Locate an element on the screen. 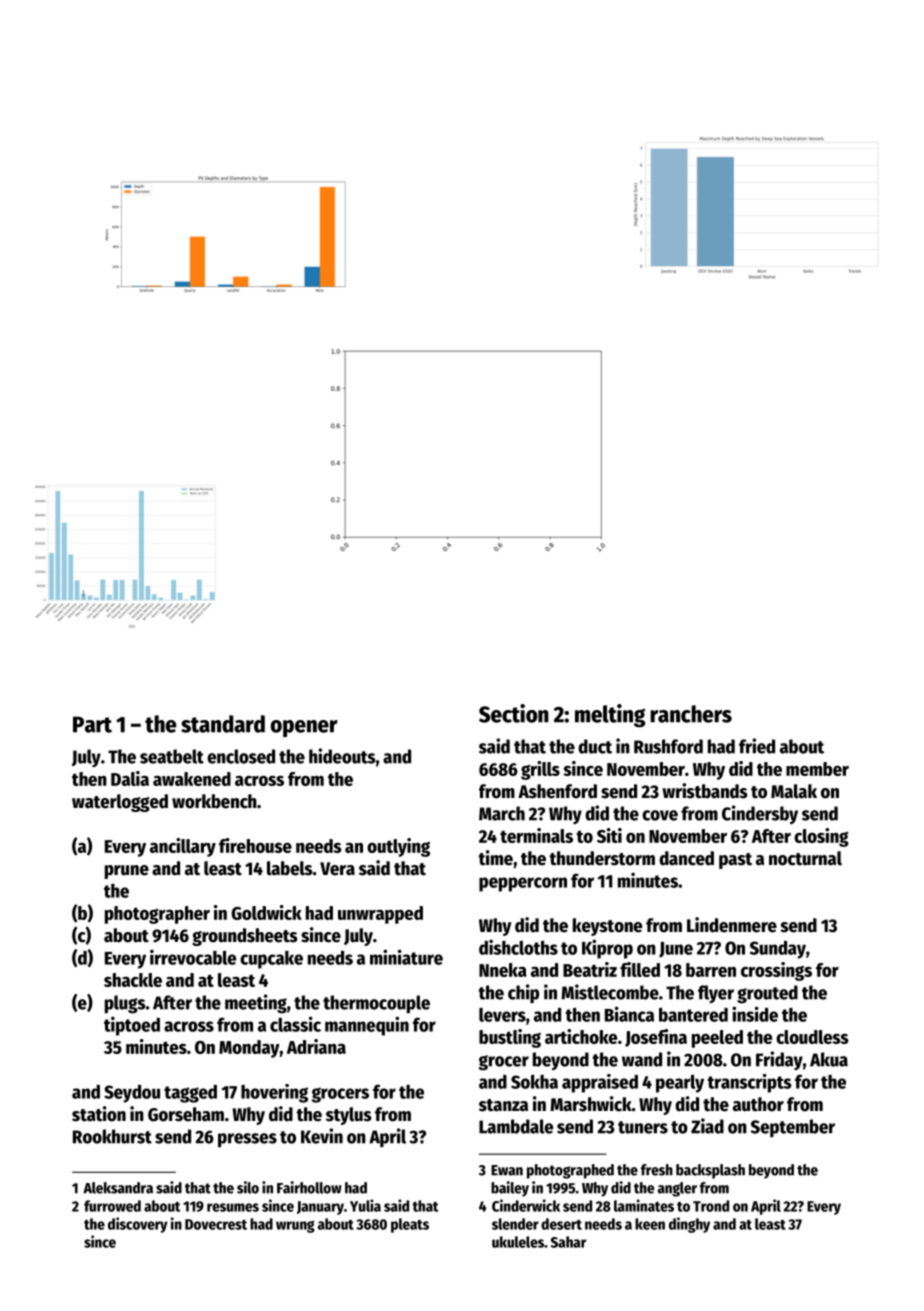  levers is located at coordinates (502, 1015).
